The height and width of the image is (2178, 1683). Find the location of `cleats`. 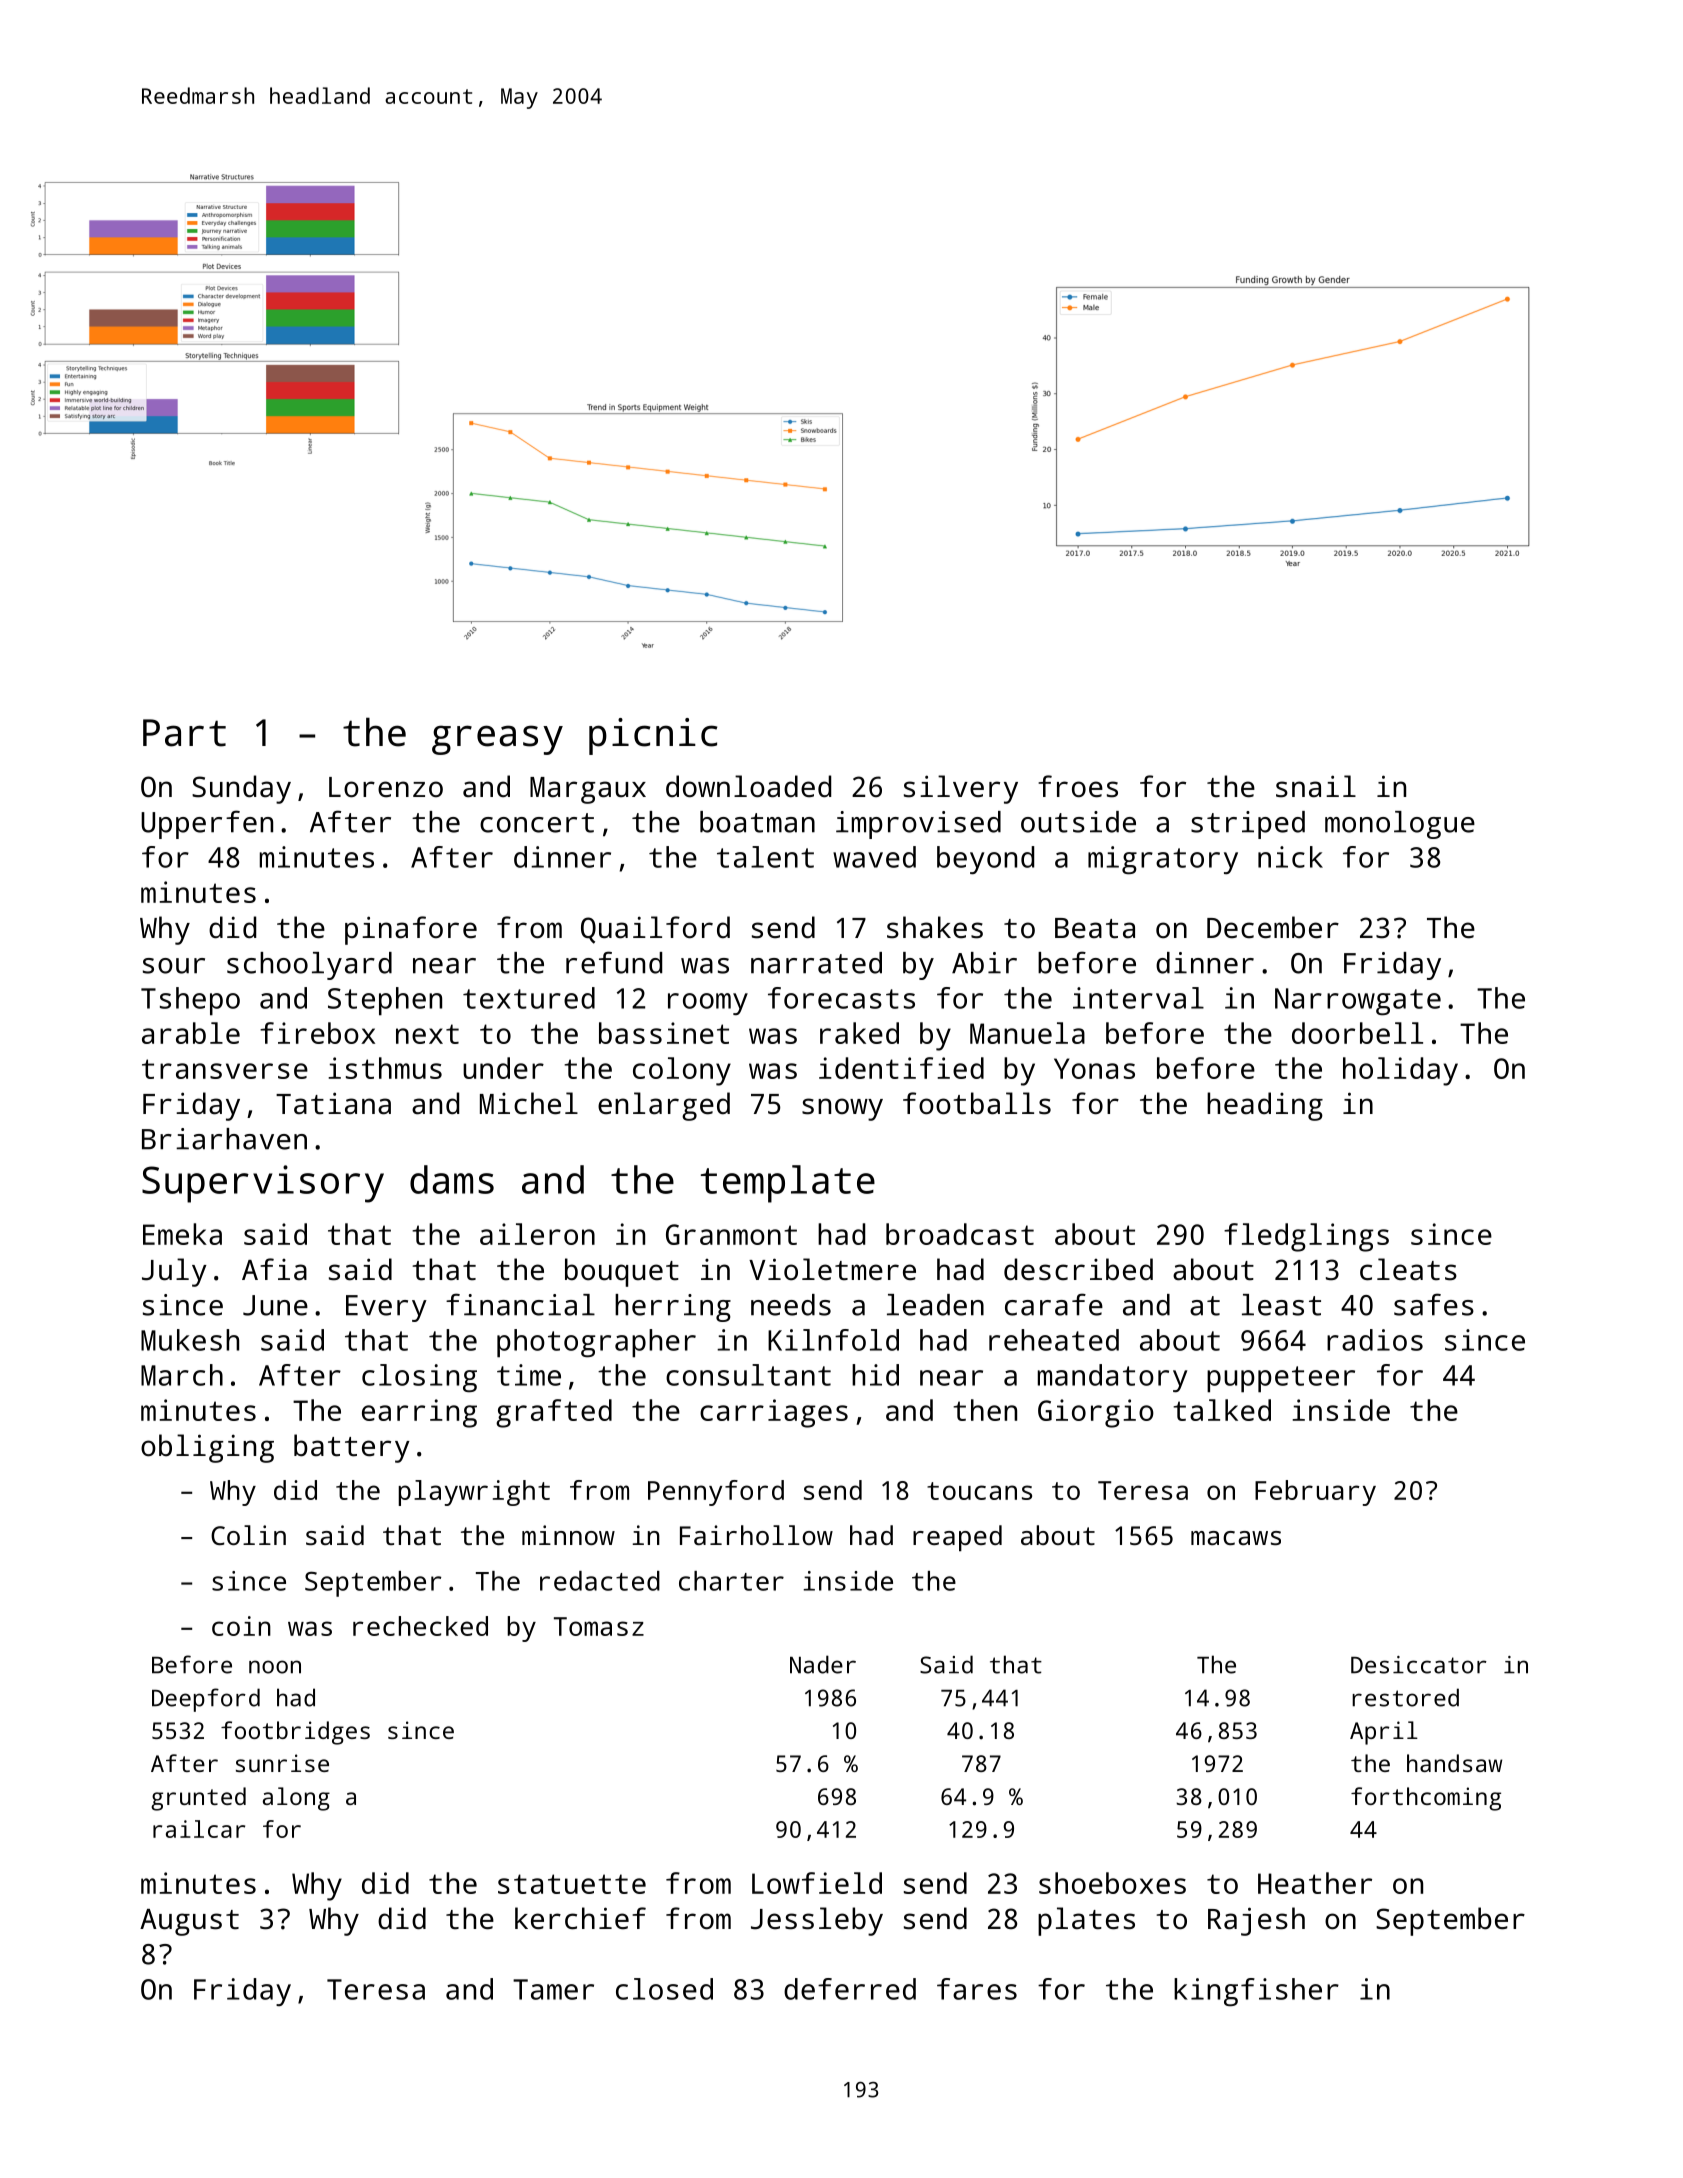

cleats is located at coordinates (1408, 1269).
